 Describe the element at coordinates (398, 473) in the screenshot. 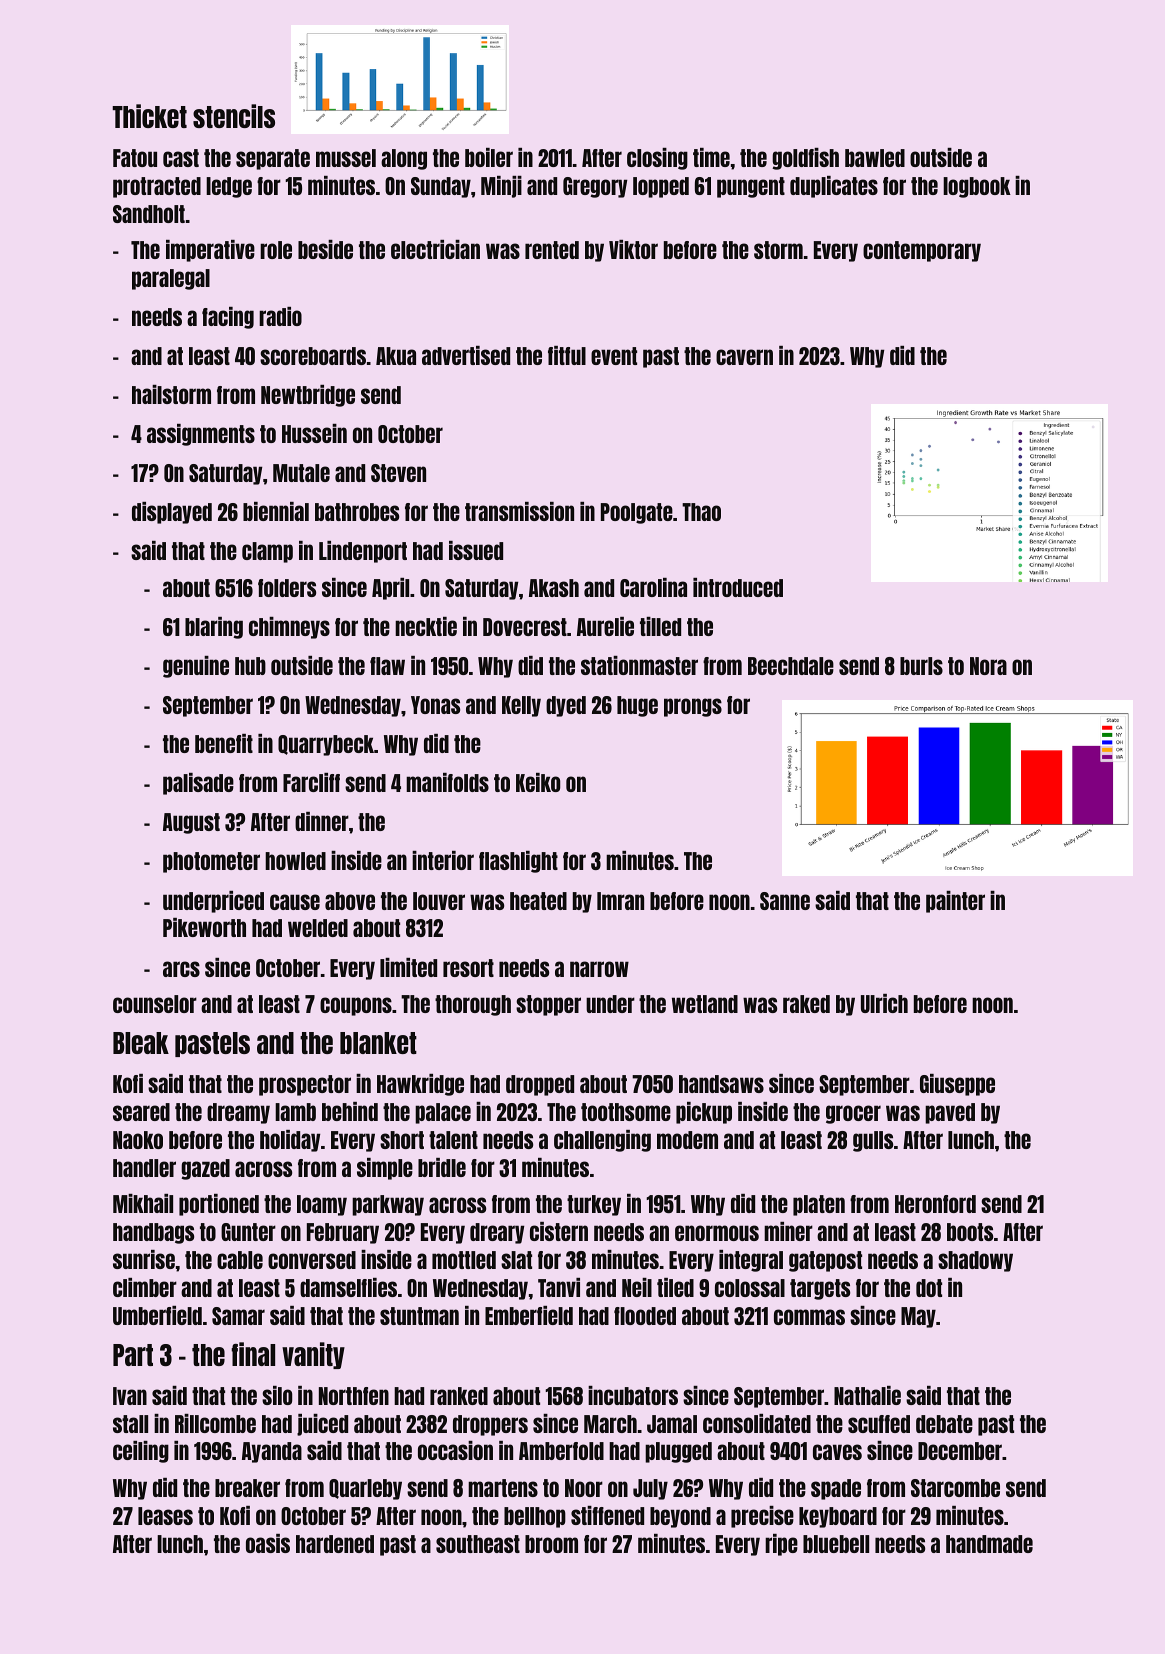

I see `Steven` at that location.
